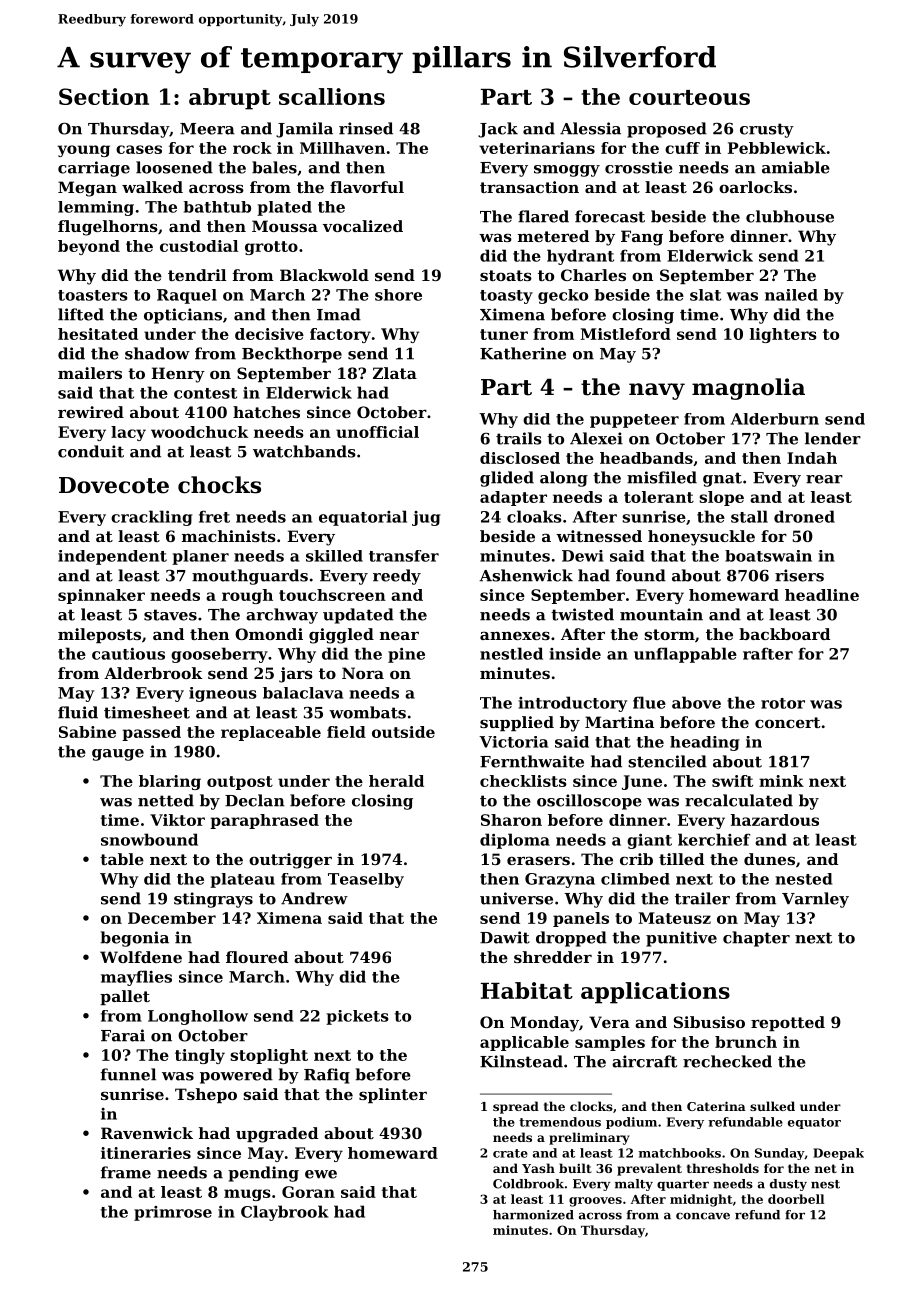 This page has width=924, height=1308. What do you see at coordinates (498, 130) in the page?
I see `Jack` at bounding box center [498, 130].
